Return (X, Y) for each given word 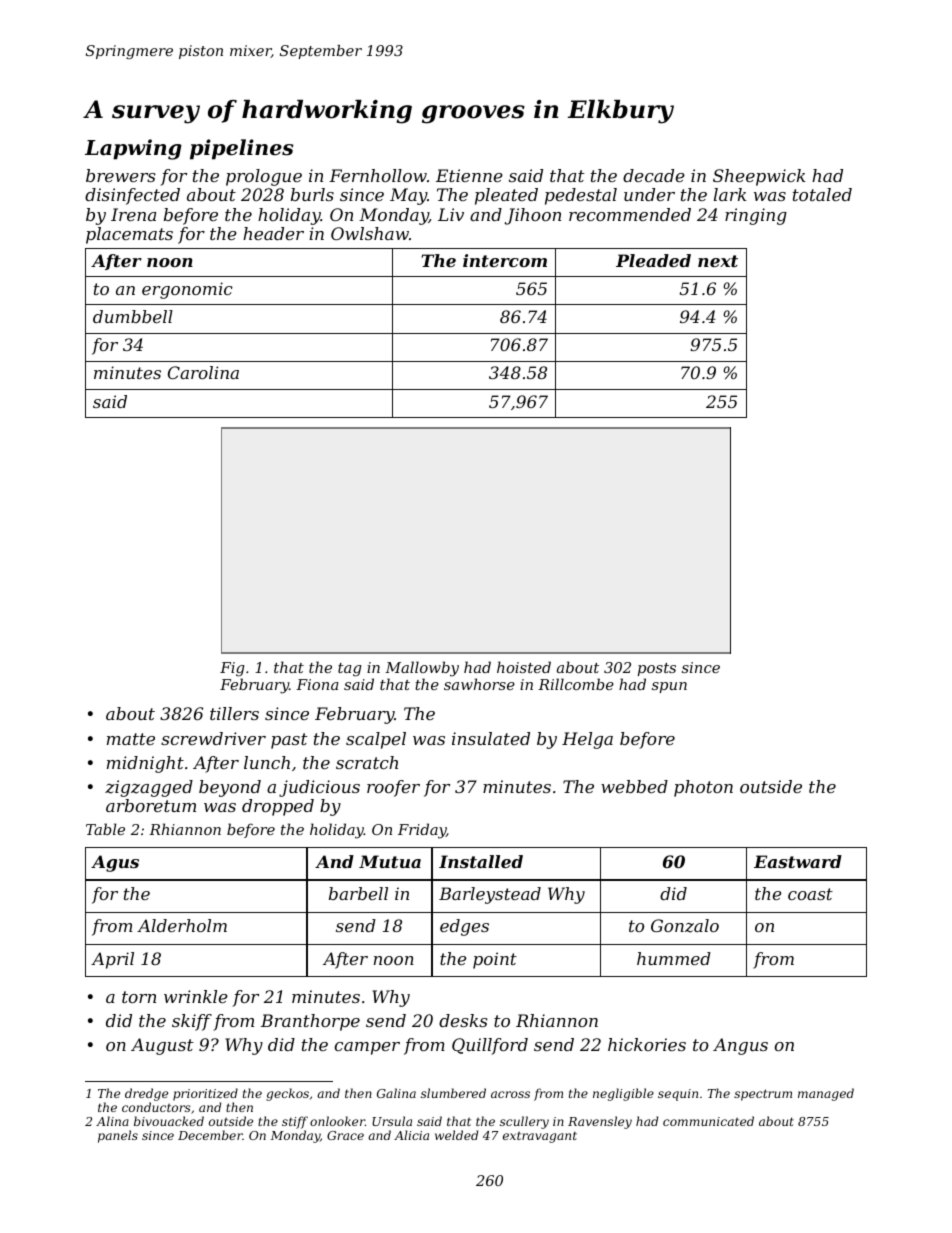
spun (669, 687)
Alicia (411, 1135)
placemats (129, 235)
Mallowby (422, 669)
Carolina (203, 372)
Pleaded (653, 260)
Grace (345, 1135)
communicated (708, 1121)
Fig (232, 669)
